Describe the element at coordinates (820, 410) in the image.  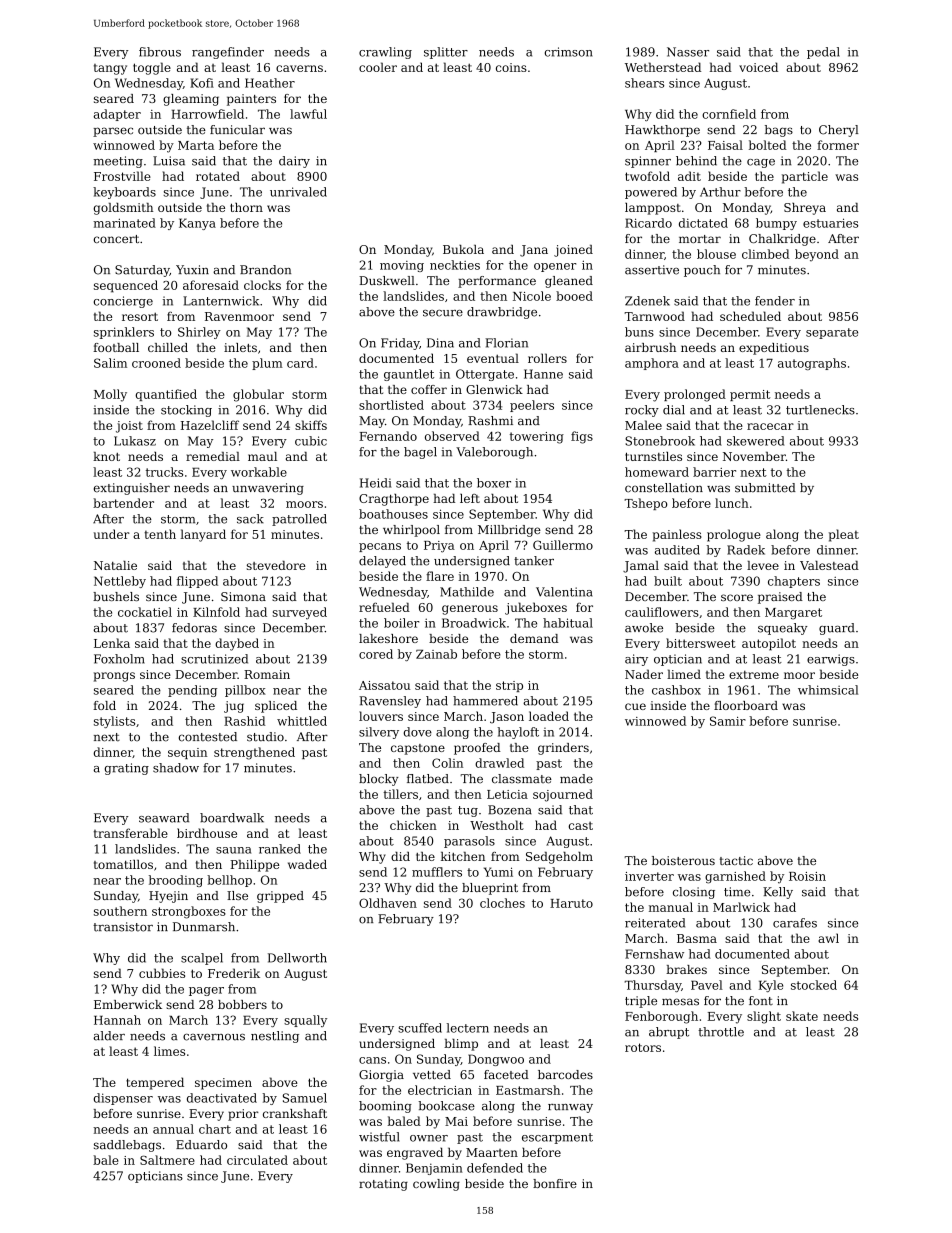
I see `turtlenecks` at that location.
